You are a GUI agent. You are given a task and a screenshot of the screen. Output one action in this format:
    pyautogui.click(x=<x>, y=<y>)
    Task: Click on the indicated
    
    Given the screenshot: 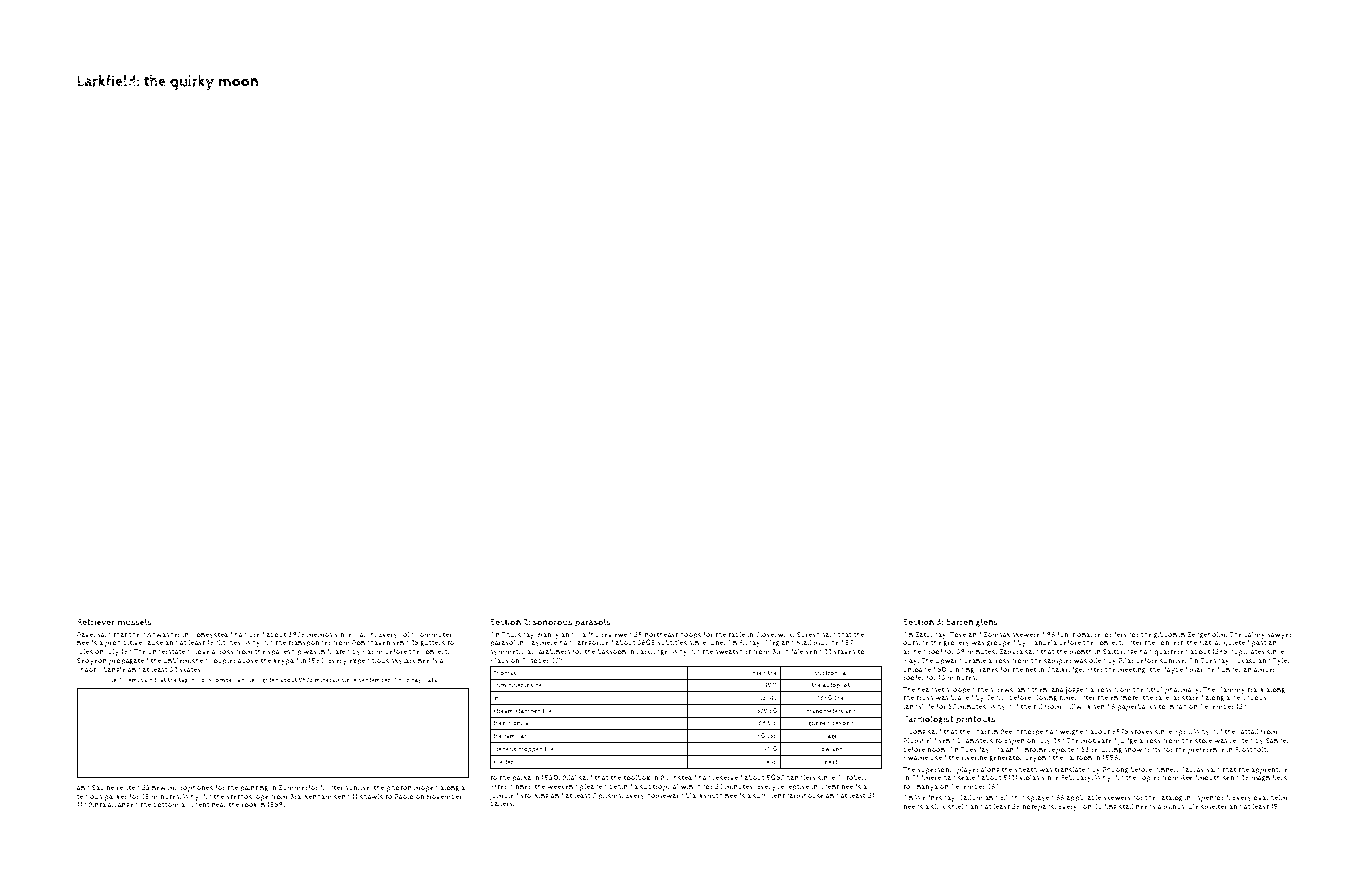 What is the action you would take?
    pyautogui.click(x=334, y=651)
